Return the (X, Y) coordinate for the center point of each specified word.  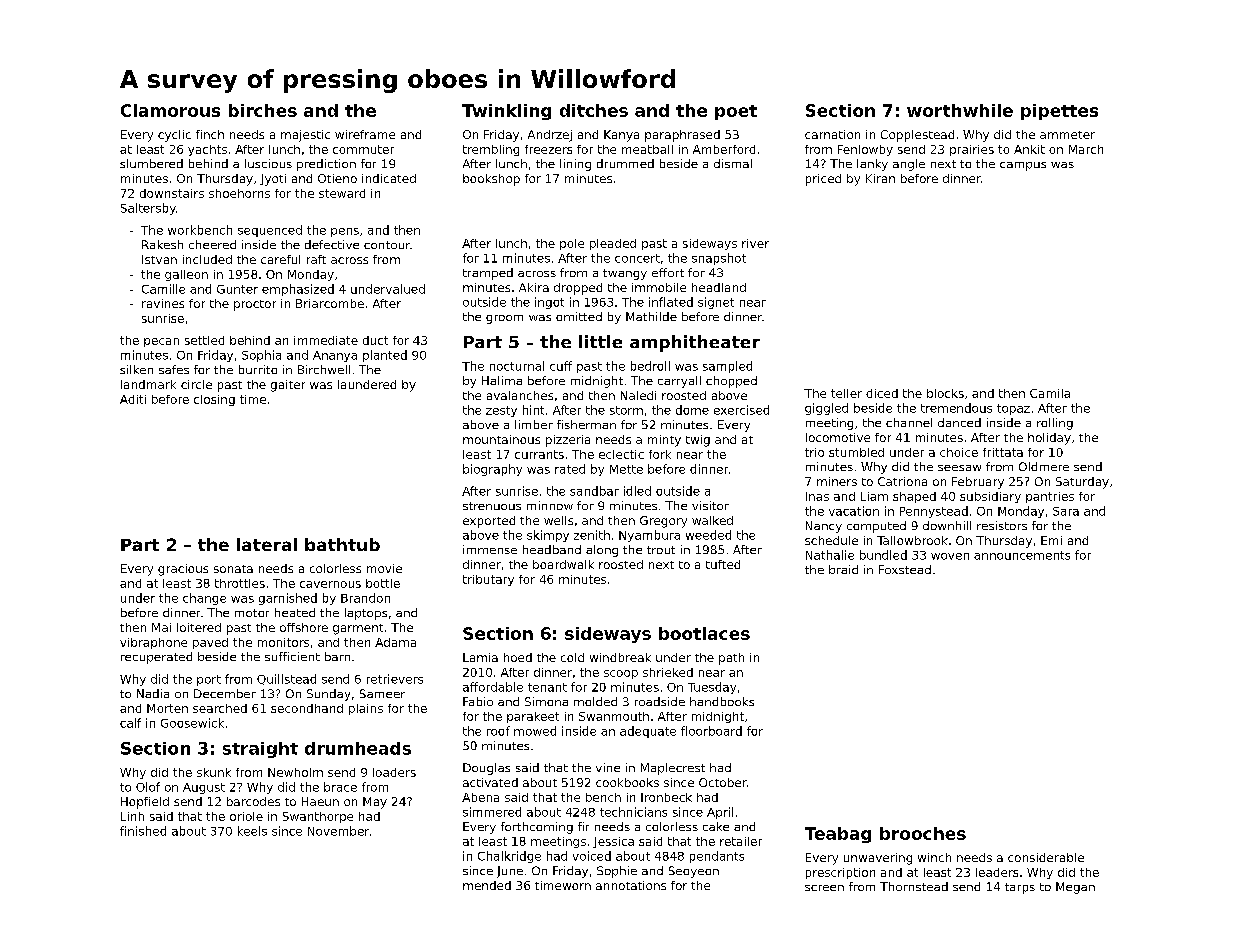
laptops (366, 614)
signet (716, 303)
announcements (1022, 555)
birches (263, 110)
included (207, 259)
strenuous (492, 506)
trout (661, 550)
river (755, 243)
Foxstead (905, 569)
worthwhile (960, 110)
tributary (488, 580)
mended (487, 885)
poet (736, 112)
